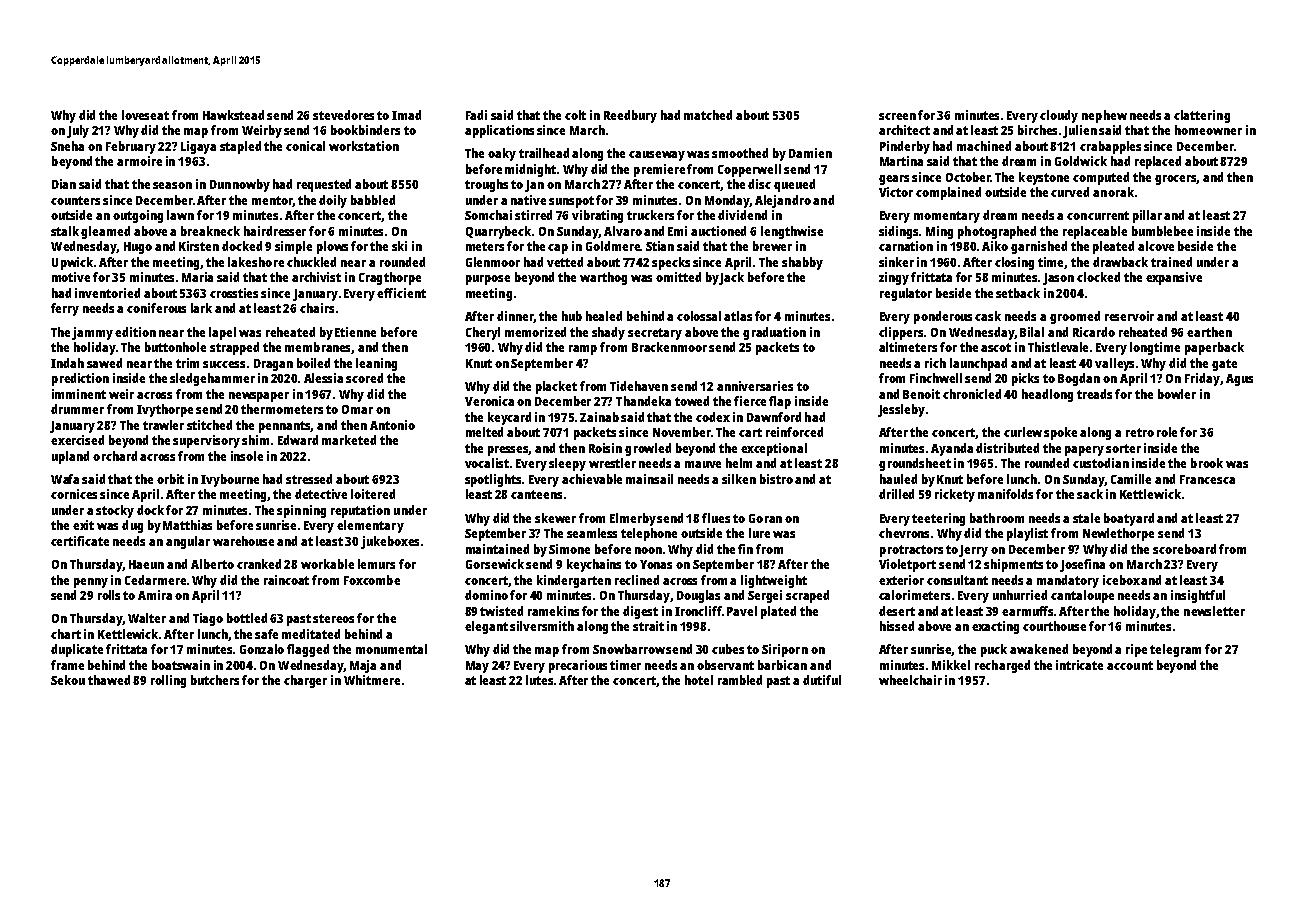  I want to click on loveseat, so click(145, 115).
